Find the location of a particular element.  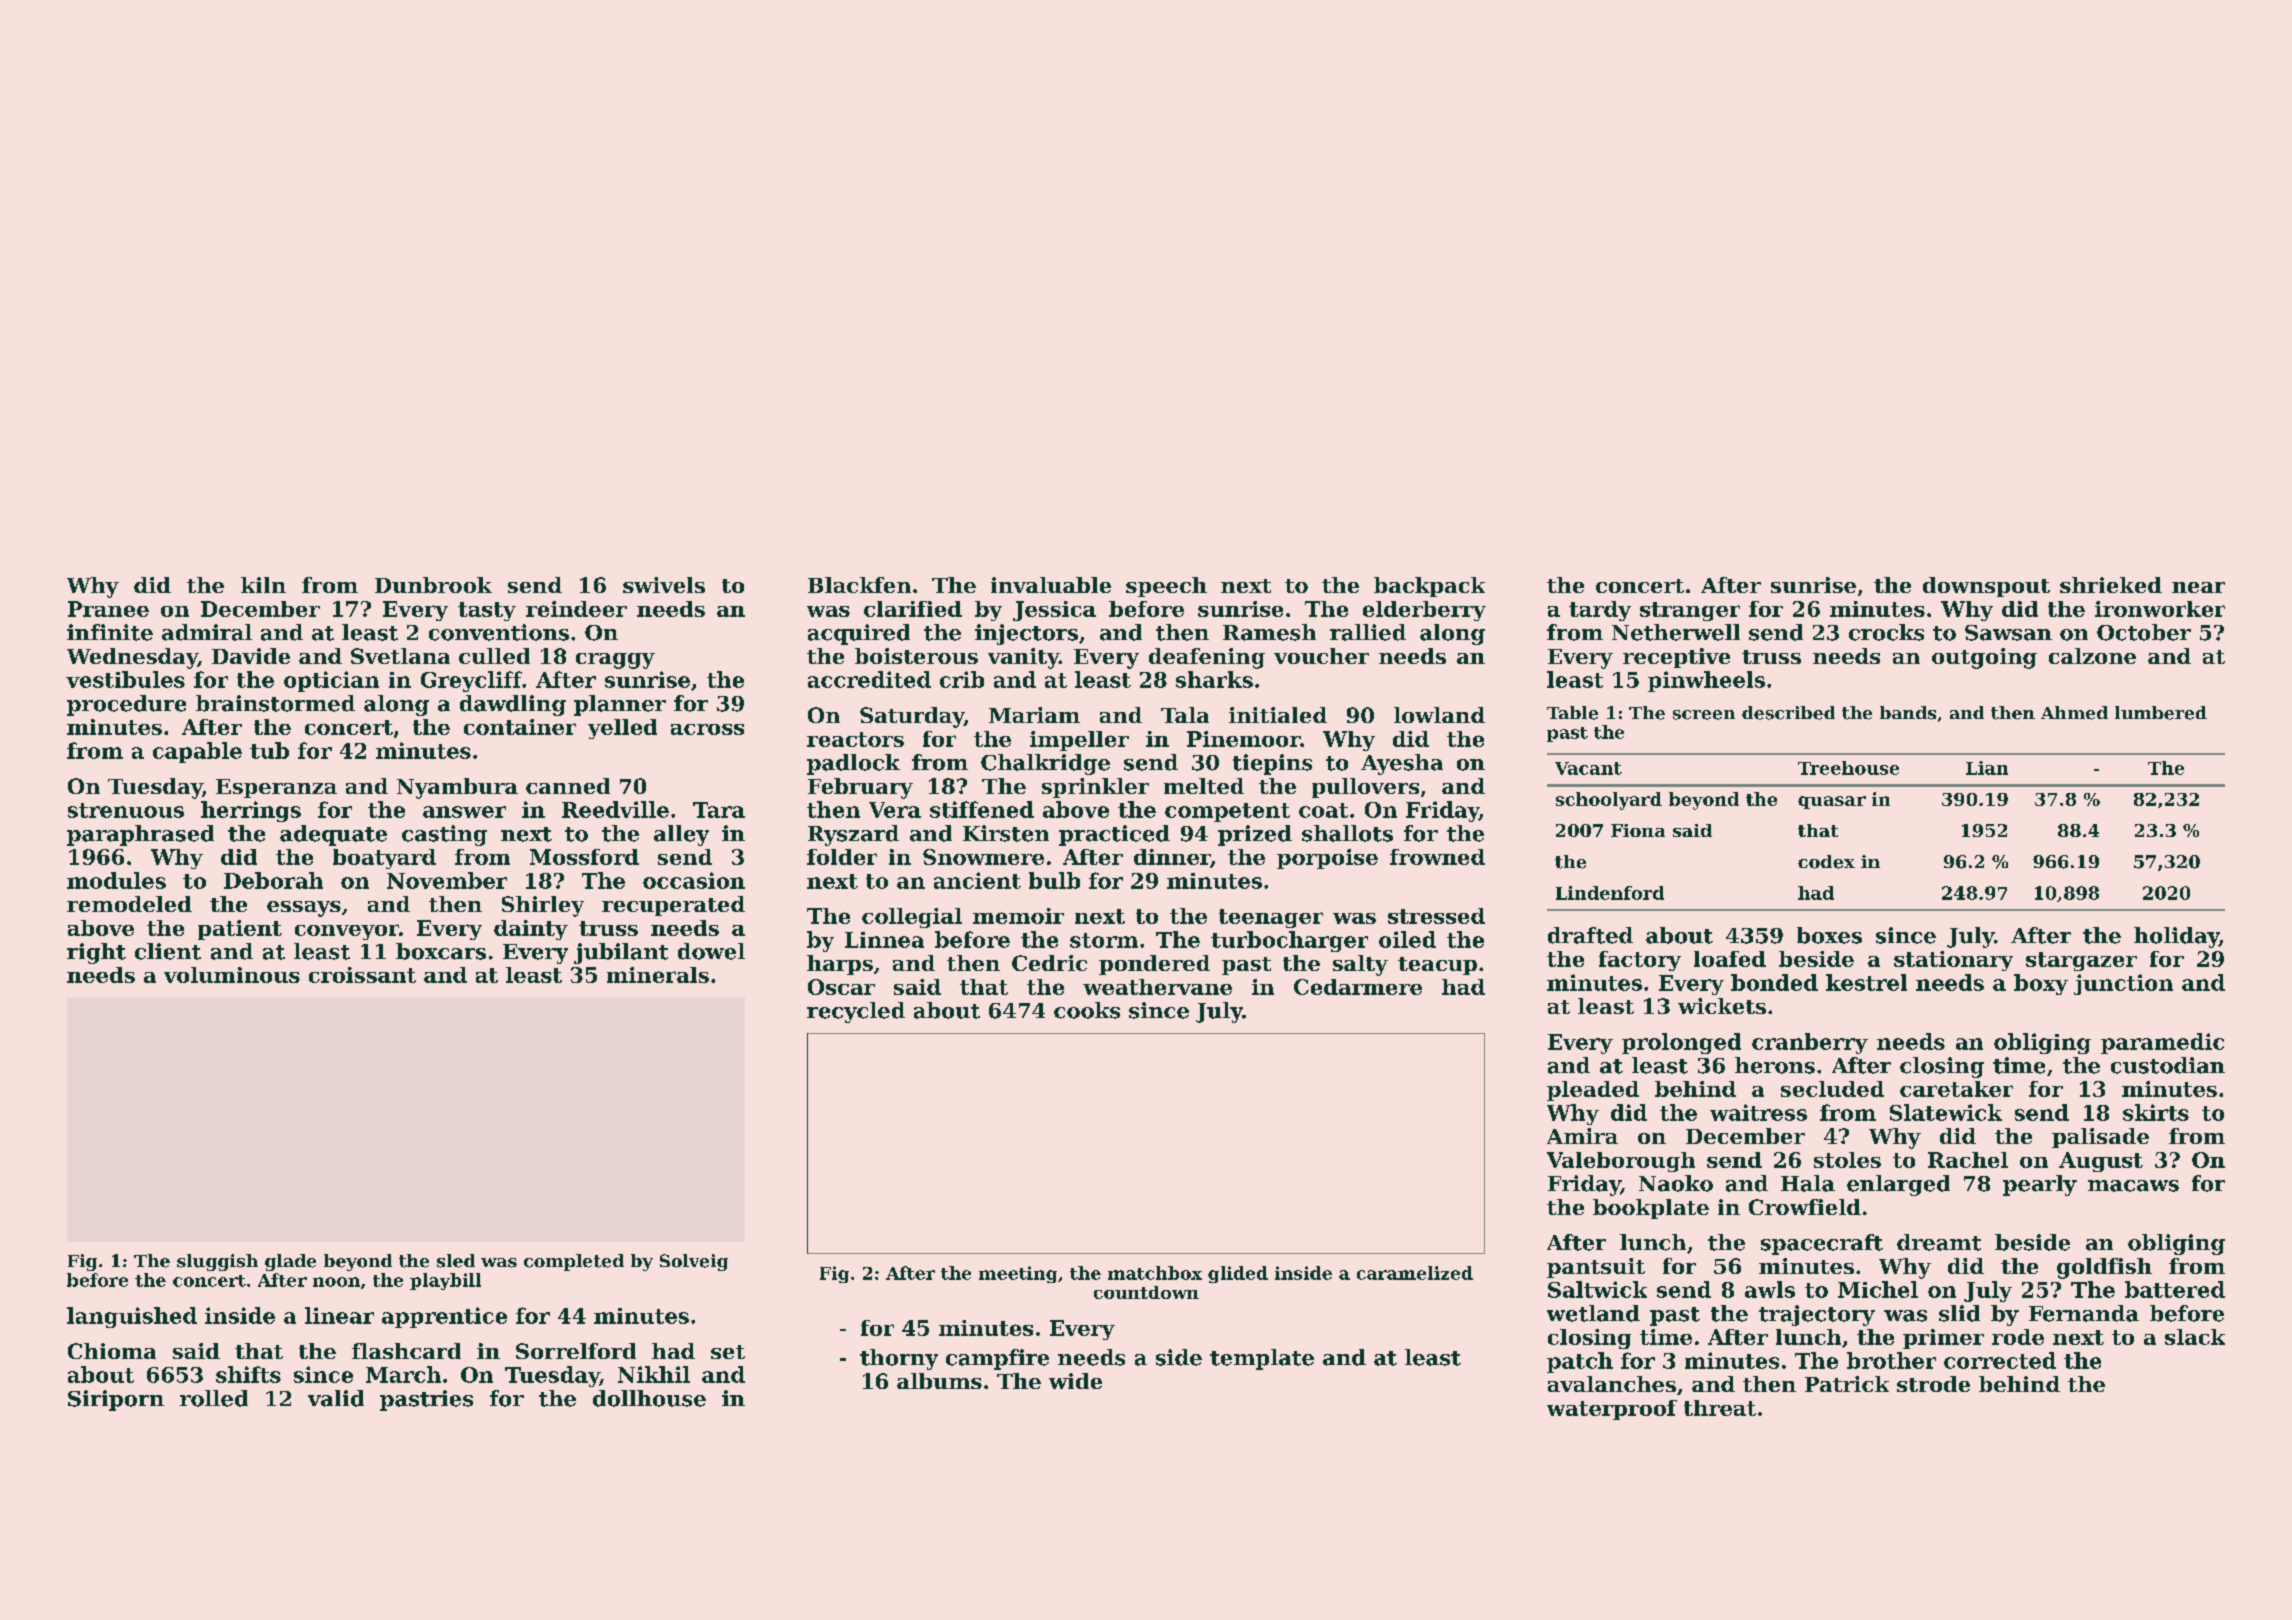

Amira is located at coordinates (1582, 1136).
